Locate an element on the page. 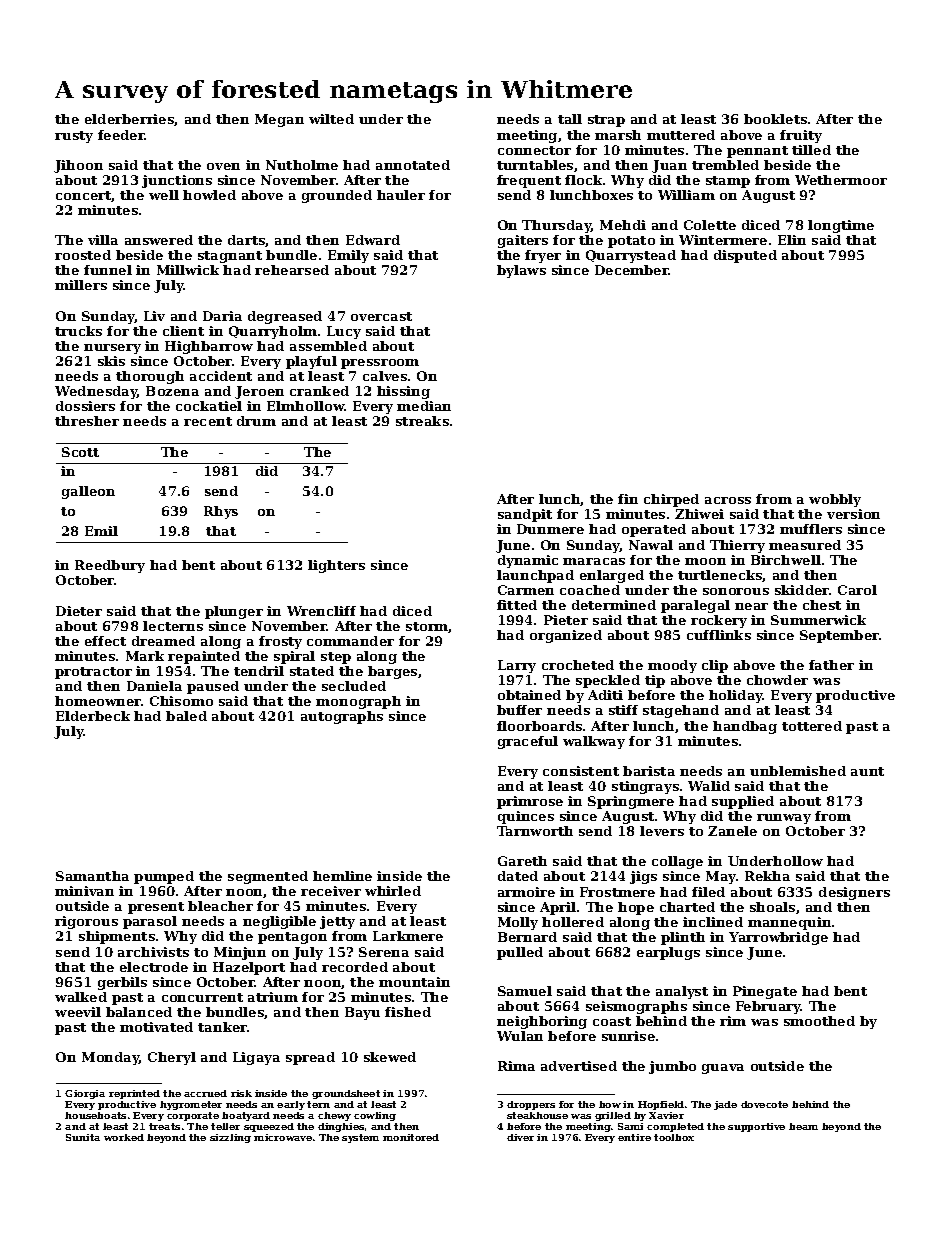 The image size is (952, 1233). galleon is located at coordinates (88, 492).
